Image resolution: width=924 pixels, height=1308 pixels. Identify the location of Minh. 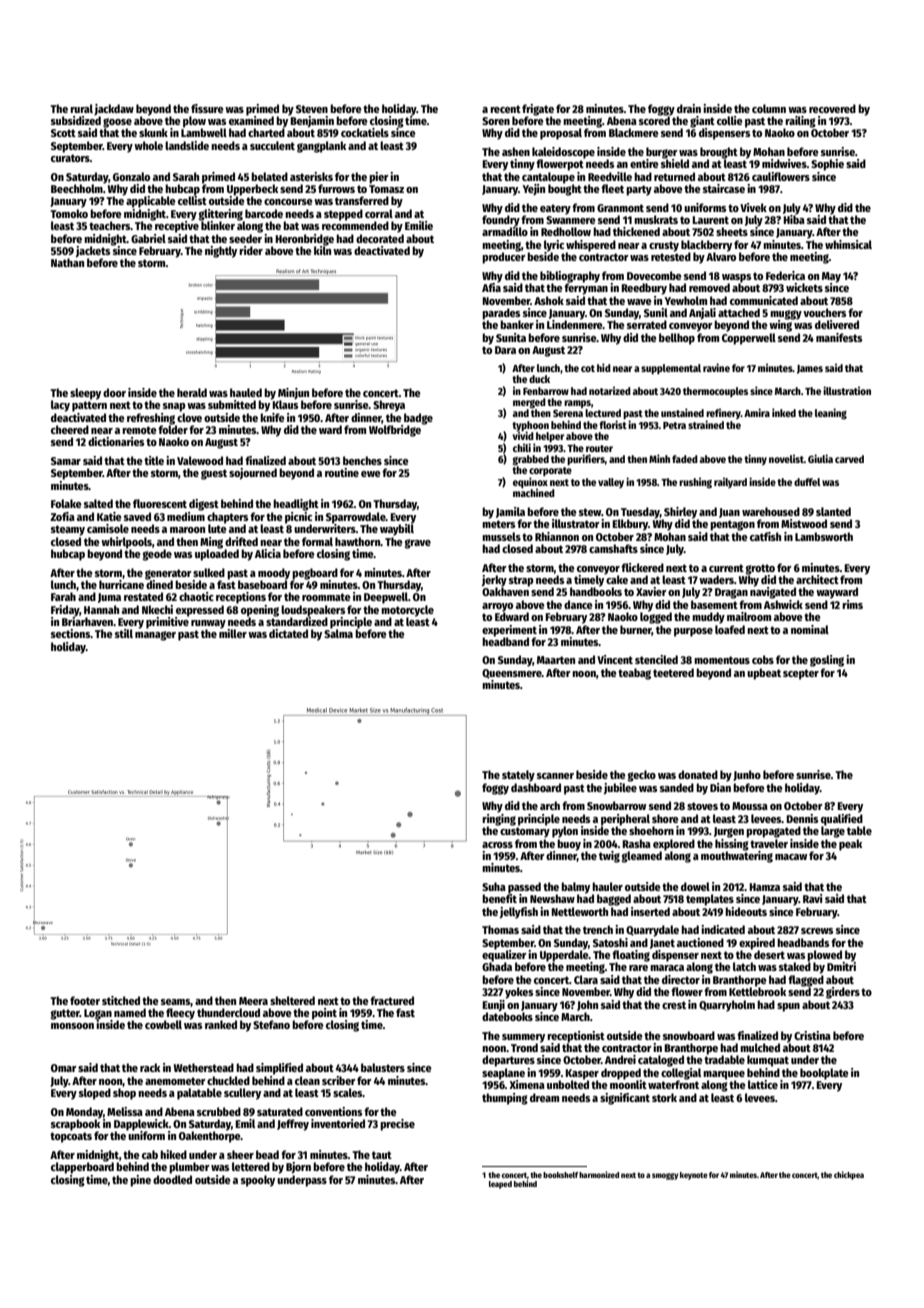
(659, 458).
